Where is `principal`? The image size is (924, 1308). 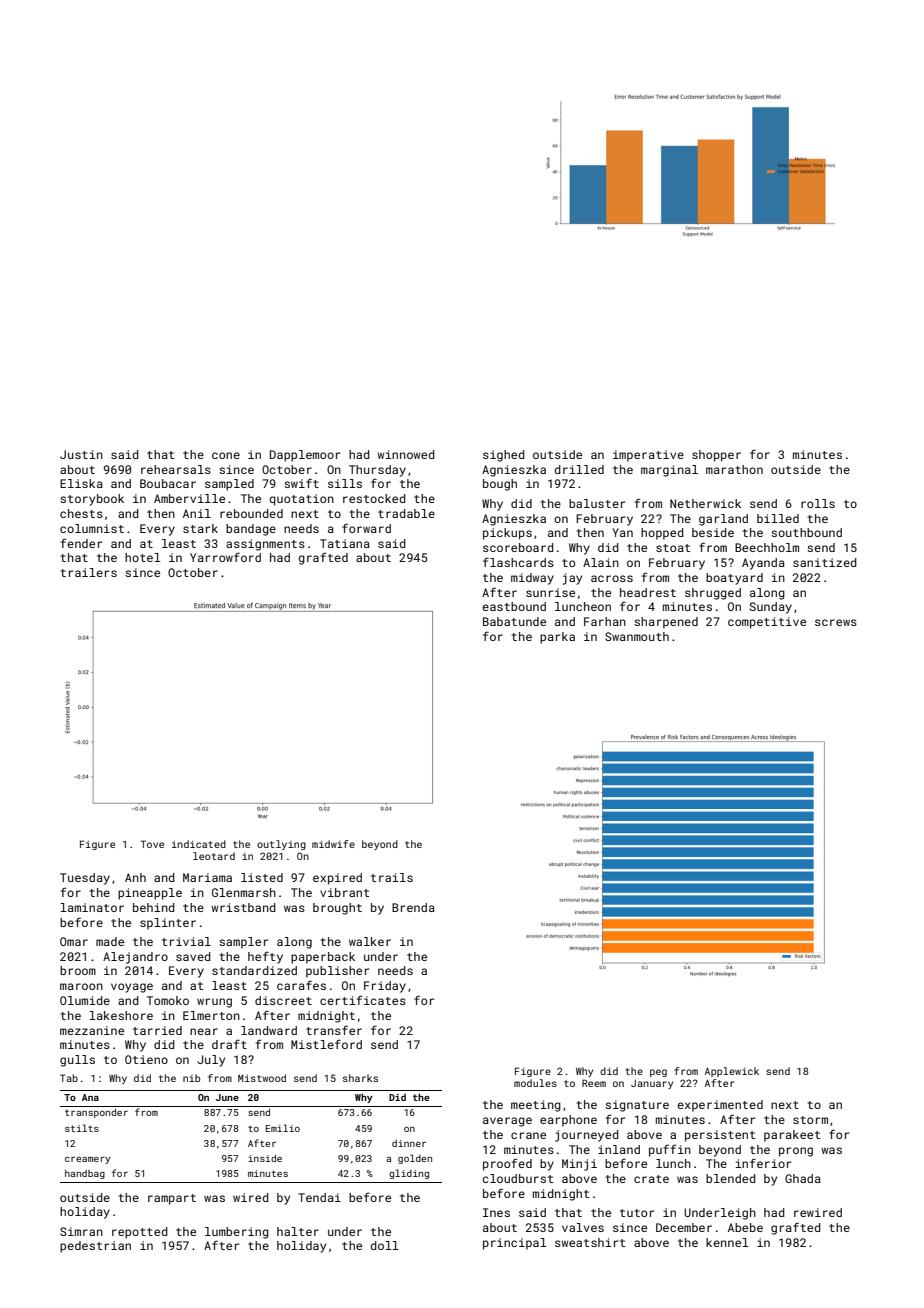
principal is located at coordinates (515, 1244).
